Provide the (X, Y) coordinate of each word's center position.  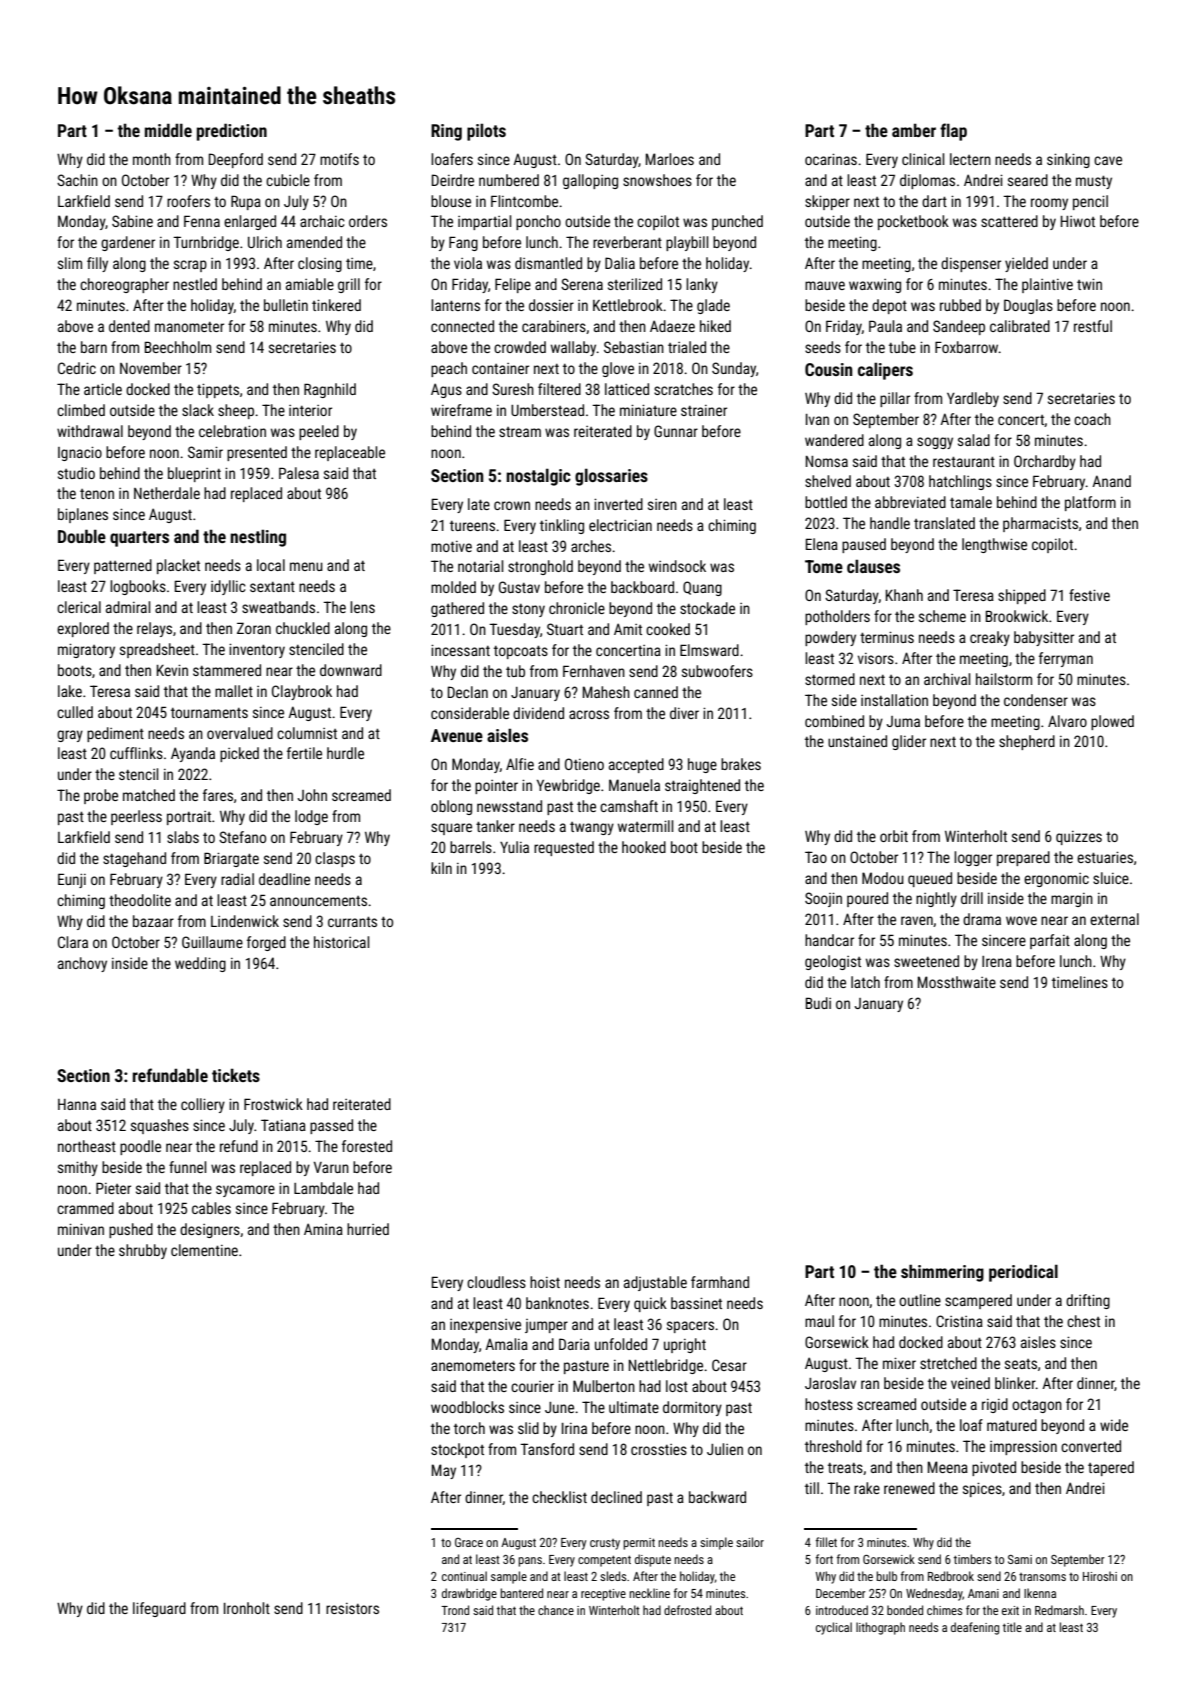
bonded (905, 1610)
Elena (822, 544)
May (444, 1471)
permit (639, 1544)
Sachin (77, 180)
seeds (823, 347)
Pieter (113, 1188)
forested (367, 1146)
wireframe (461, 410)
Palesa (299, 473)
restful (1093, 326)
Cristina (959, 1321)
